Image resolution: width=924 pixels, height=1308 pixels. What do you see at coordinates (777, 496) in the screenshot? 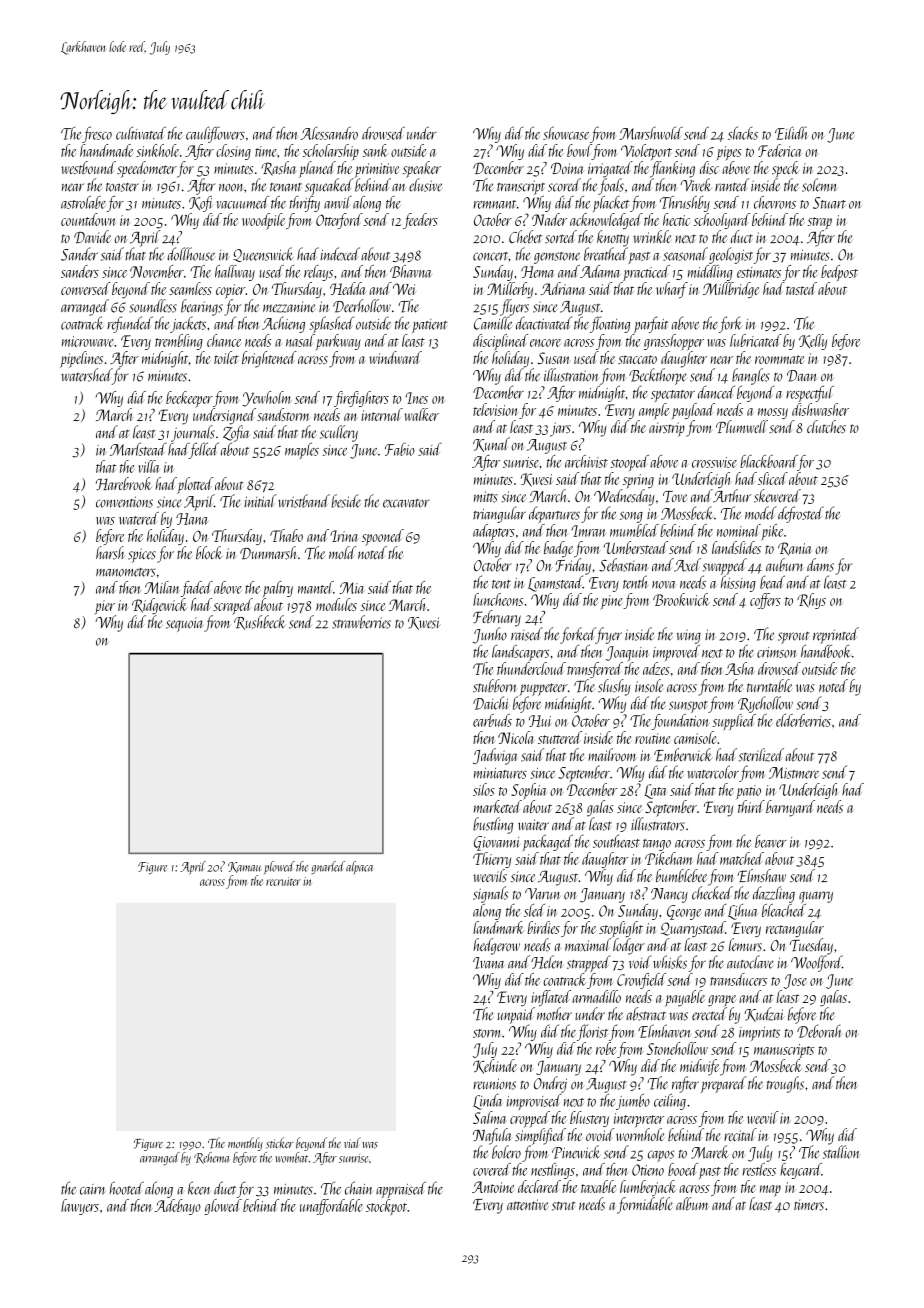
I see `skewered` at bounding box center [777, 496].
